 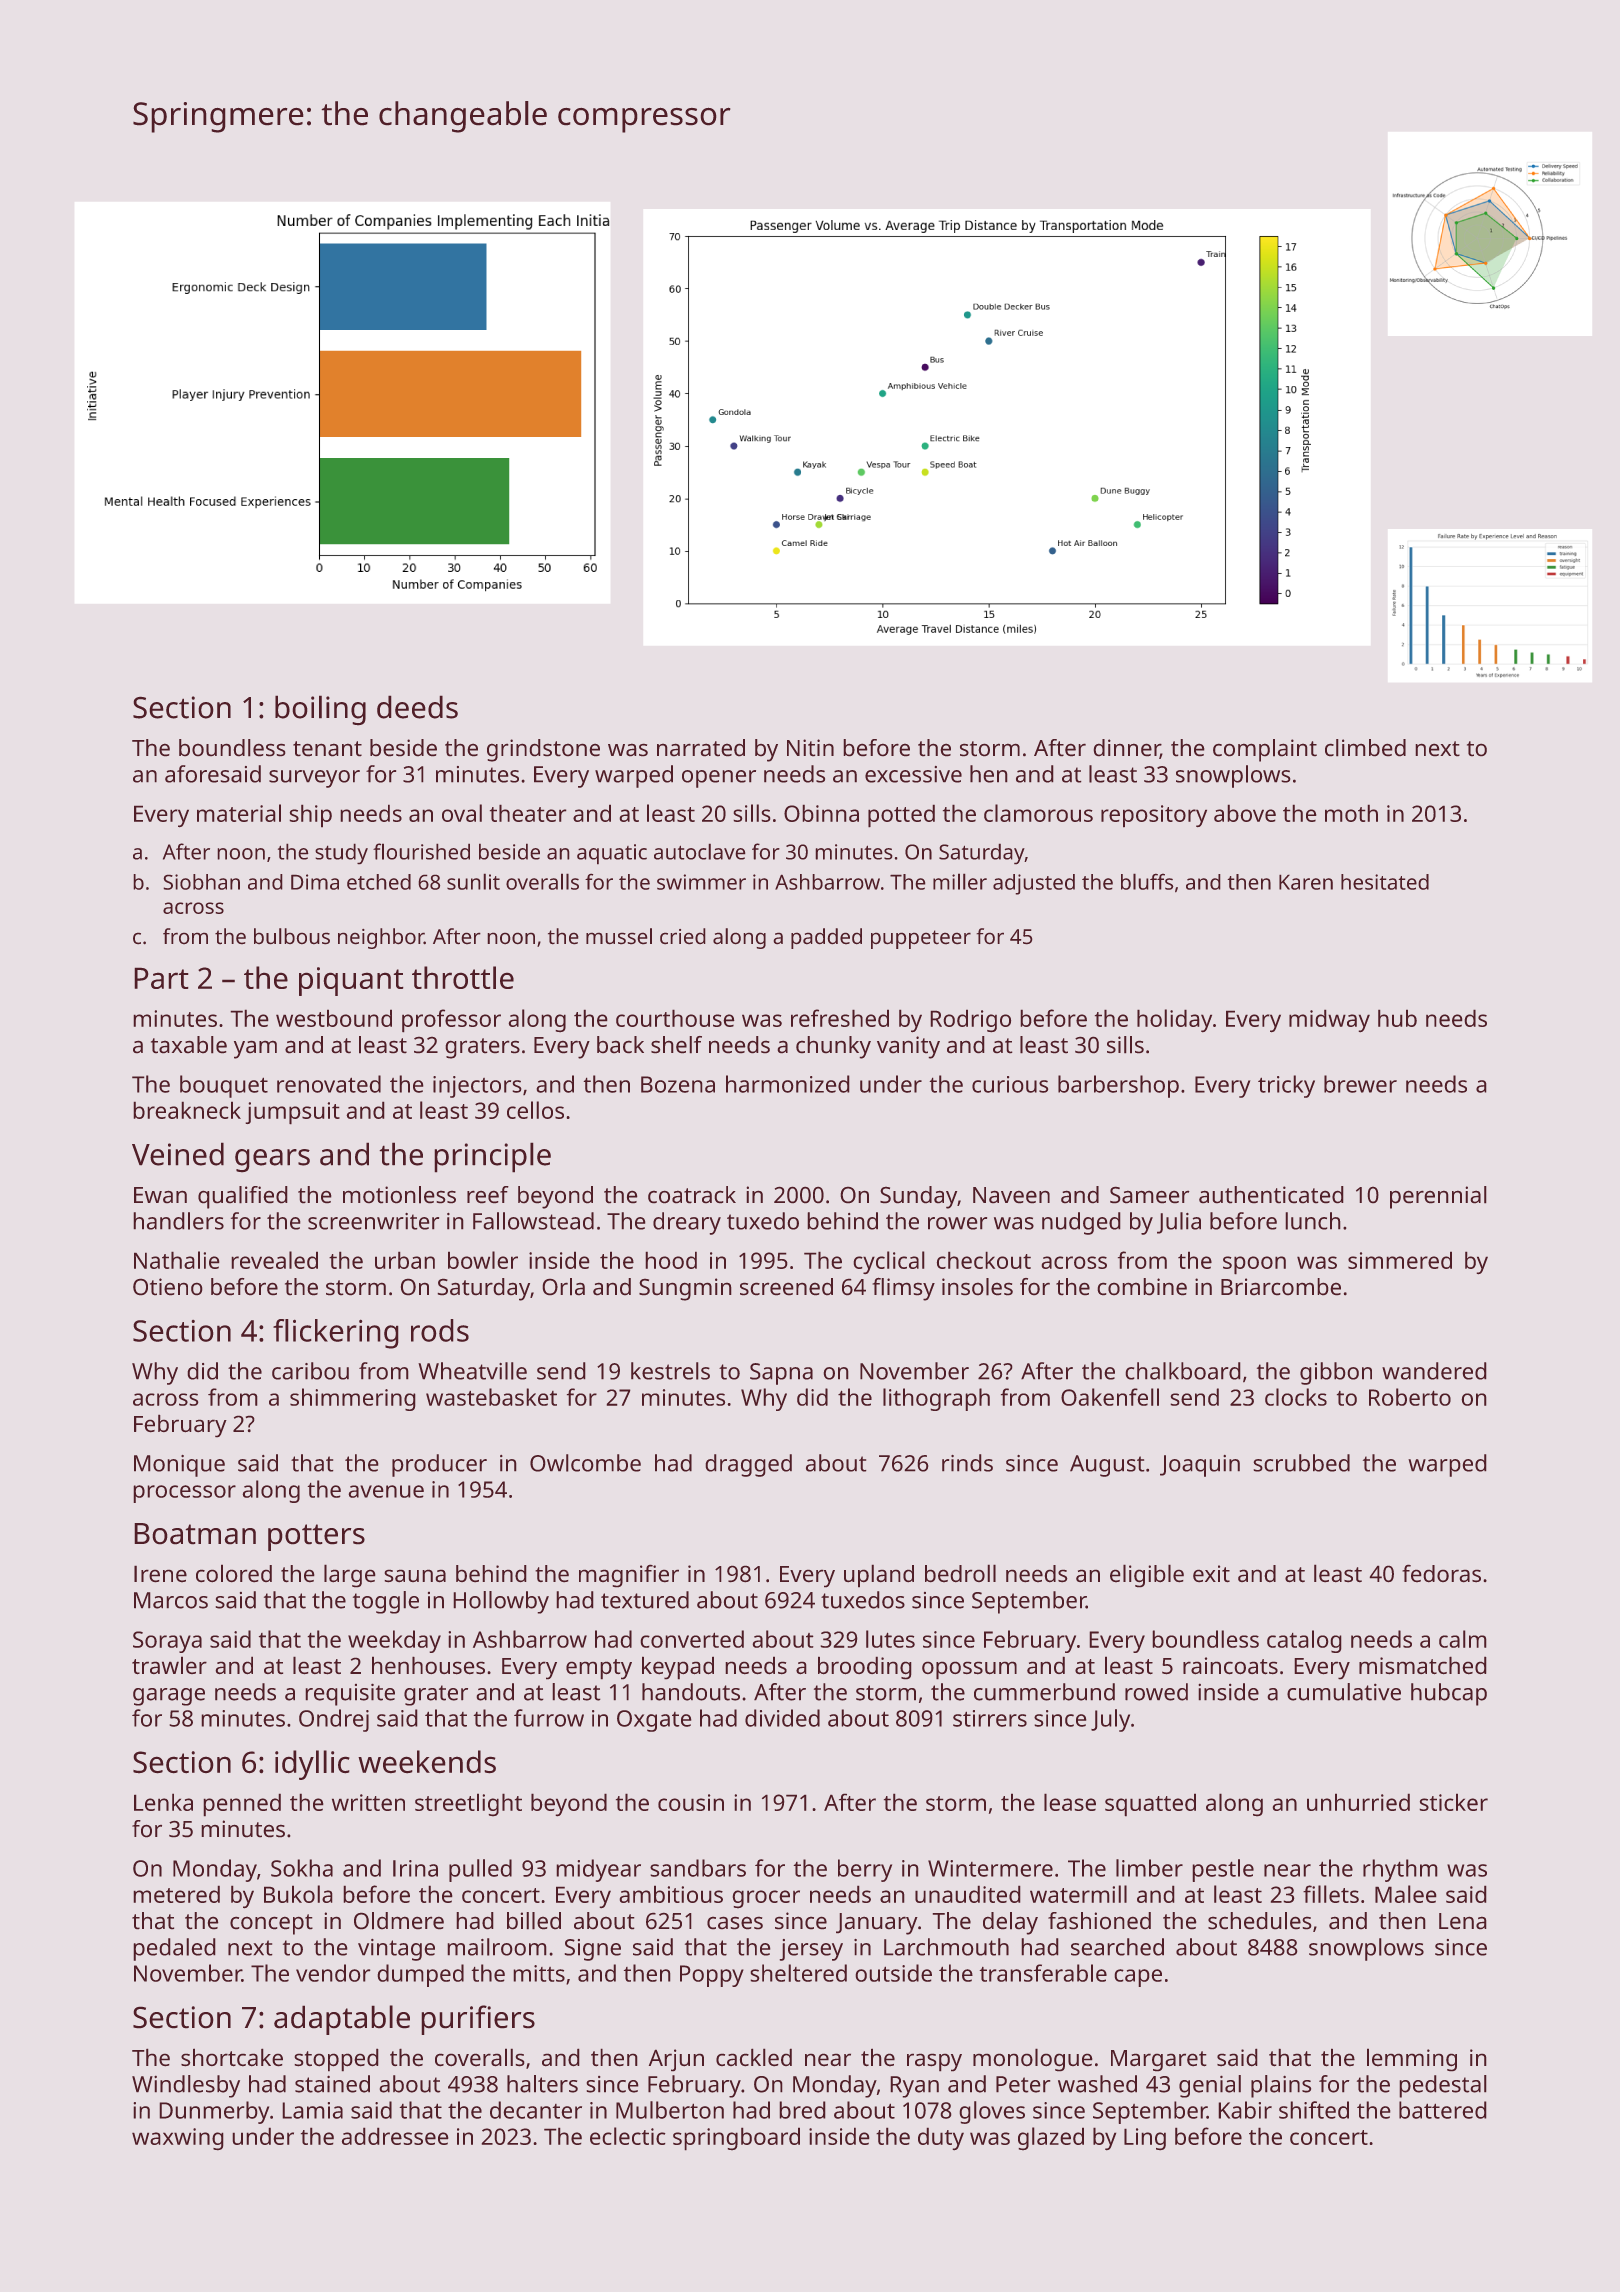 I want to click on dinner, so click(x=1126, y=749).
